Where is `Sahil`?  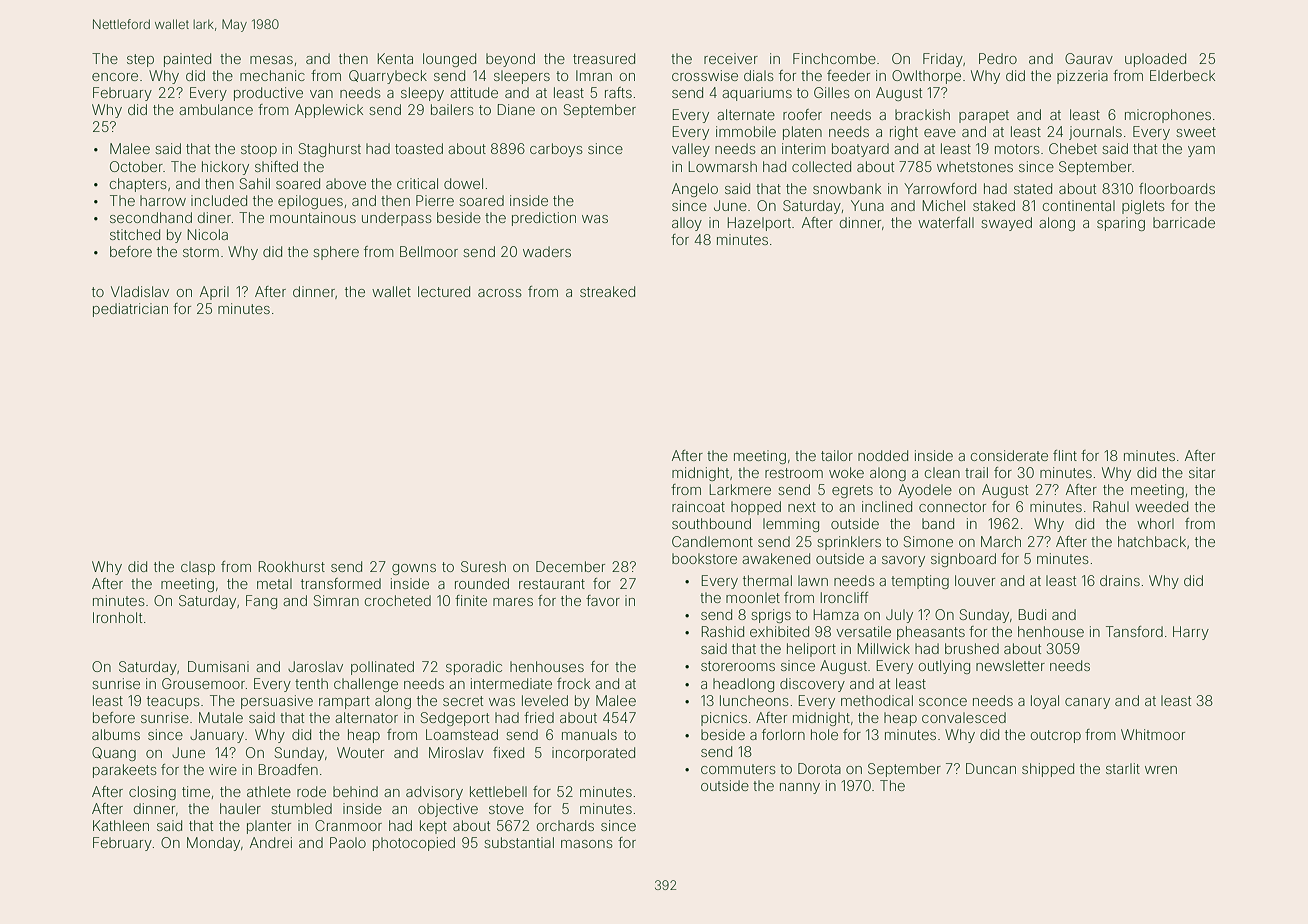 Sahil is located at coordinates (255, 183).
